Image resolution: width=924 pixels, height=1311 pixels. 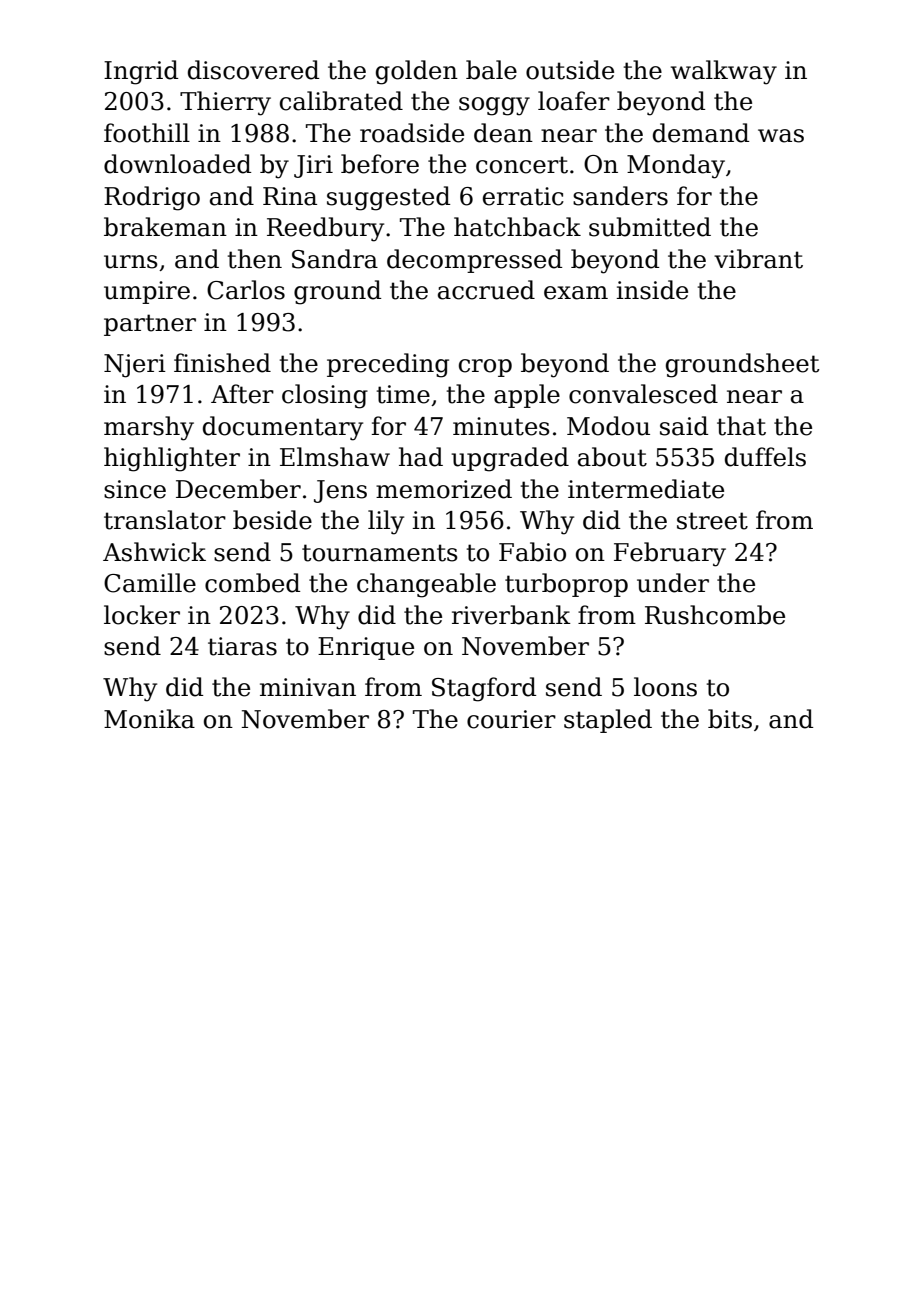 What do you see at coordinates (701, 133) in the screenshot?
I see `demand` at bounding box center [701, 133].
